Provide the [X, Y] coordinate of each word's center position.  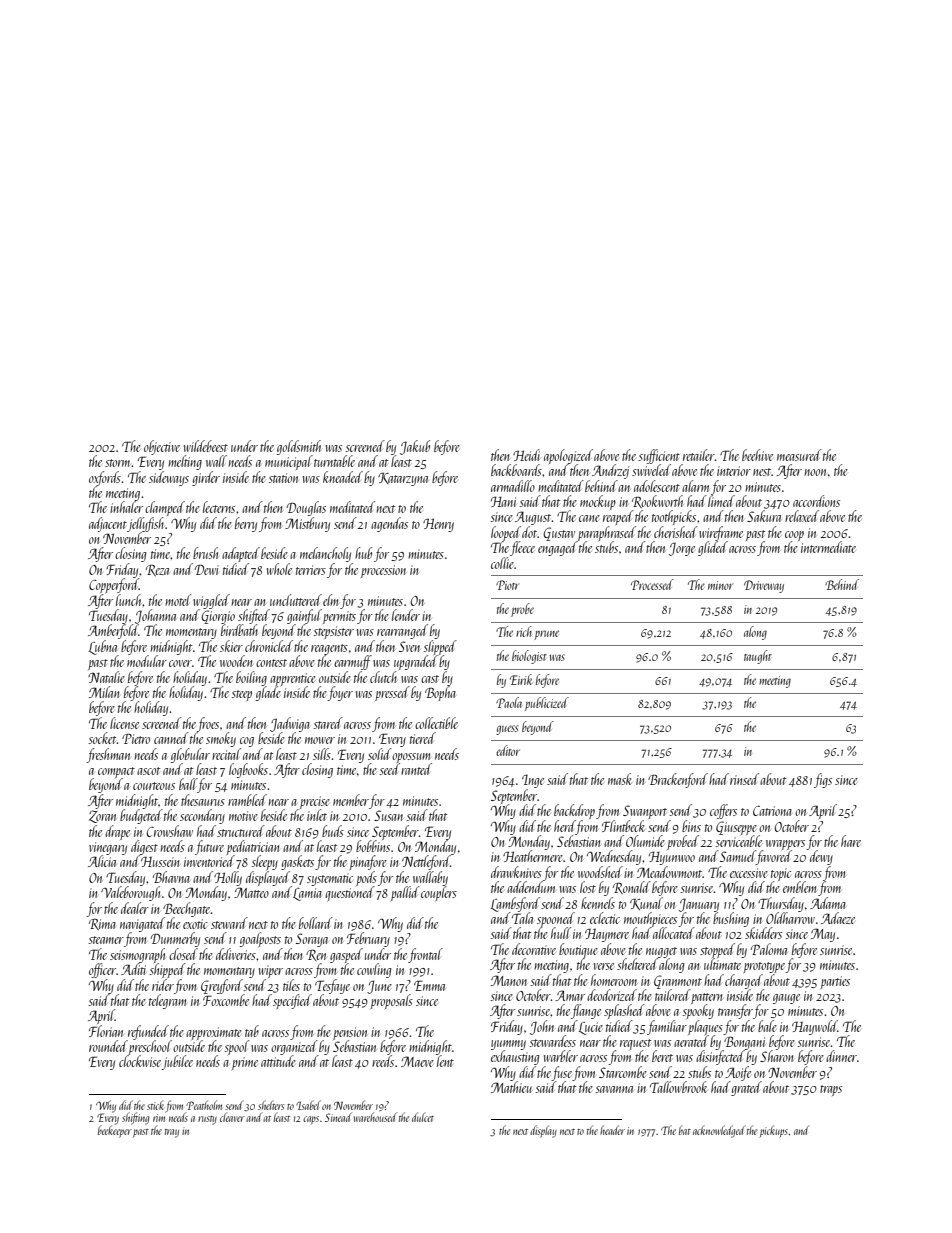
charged [744, 981]
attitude [278, 1061]
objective [162, 447]
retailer [699, 455]
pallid [405, 893]
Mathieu [511, 1087]
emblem [800, 887]
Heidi [526, 455]
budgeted [141, 816]
